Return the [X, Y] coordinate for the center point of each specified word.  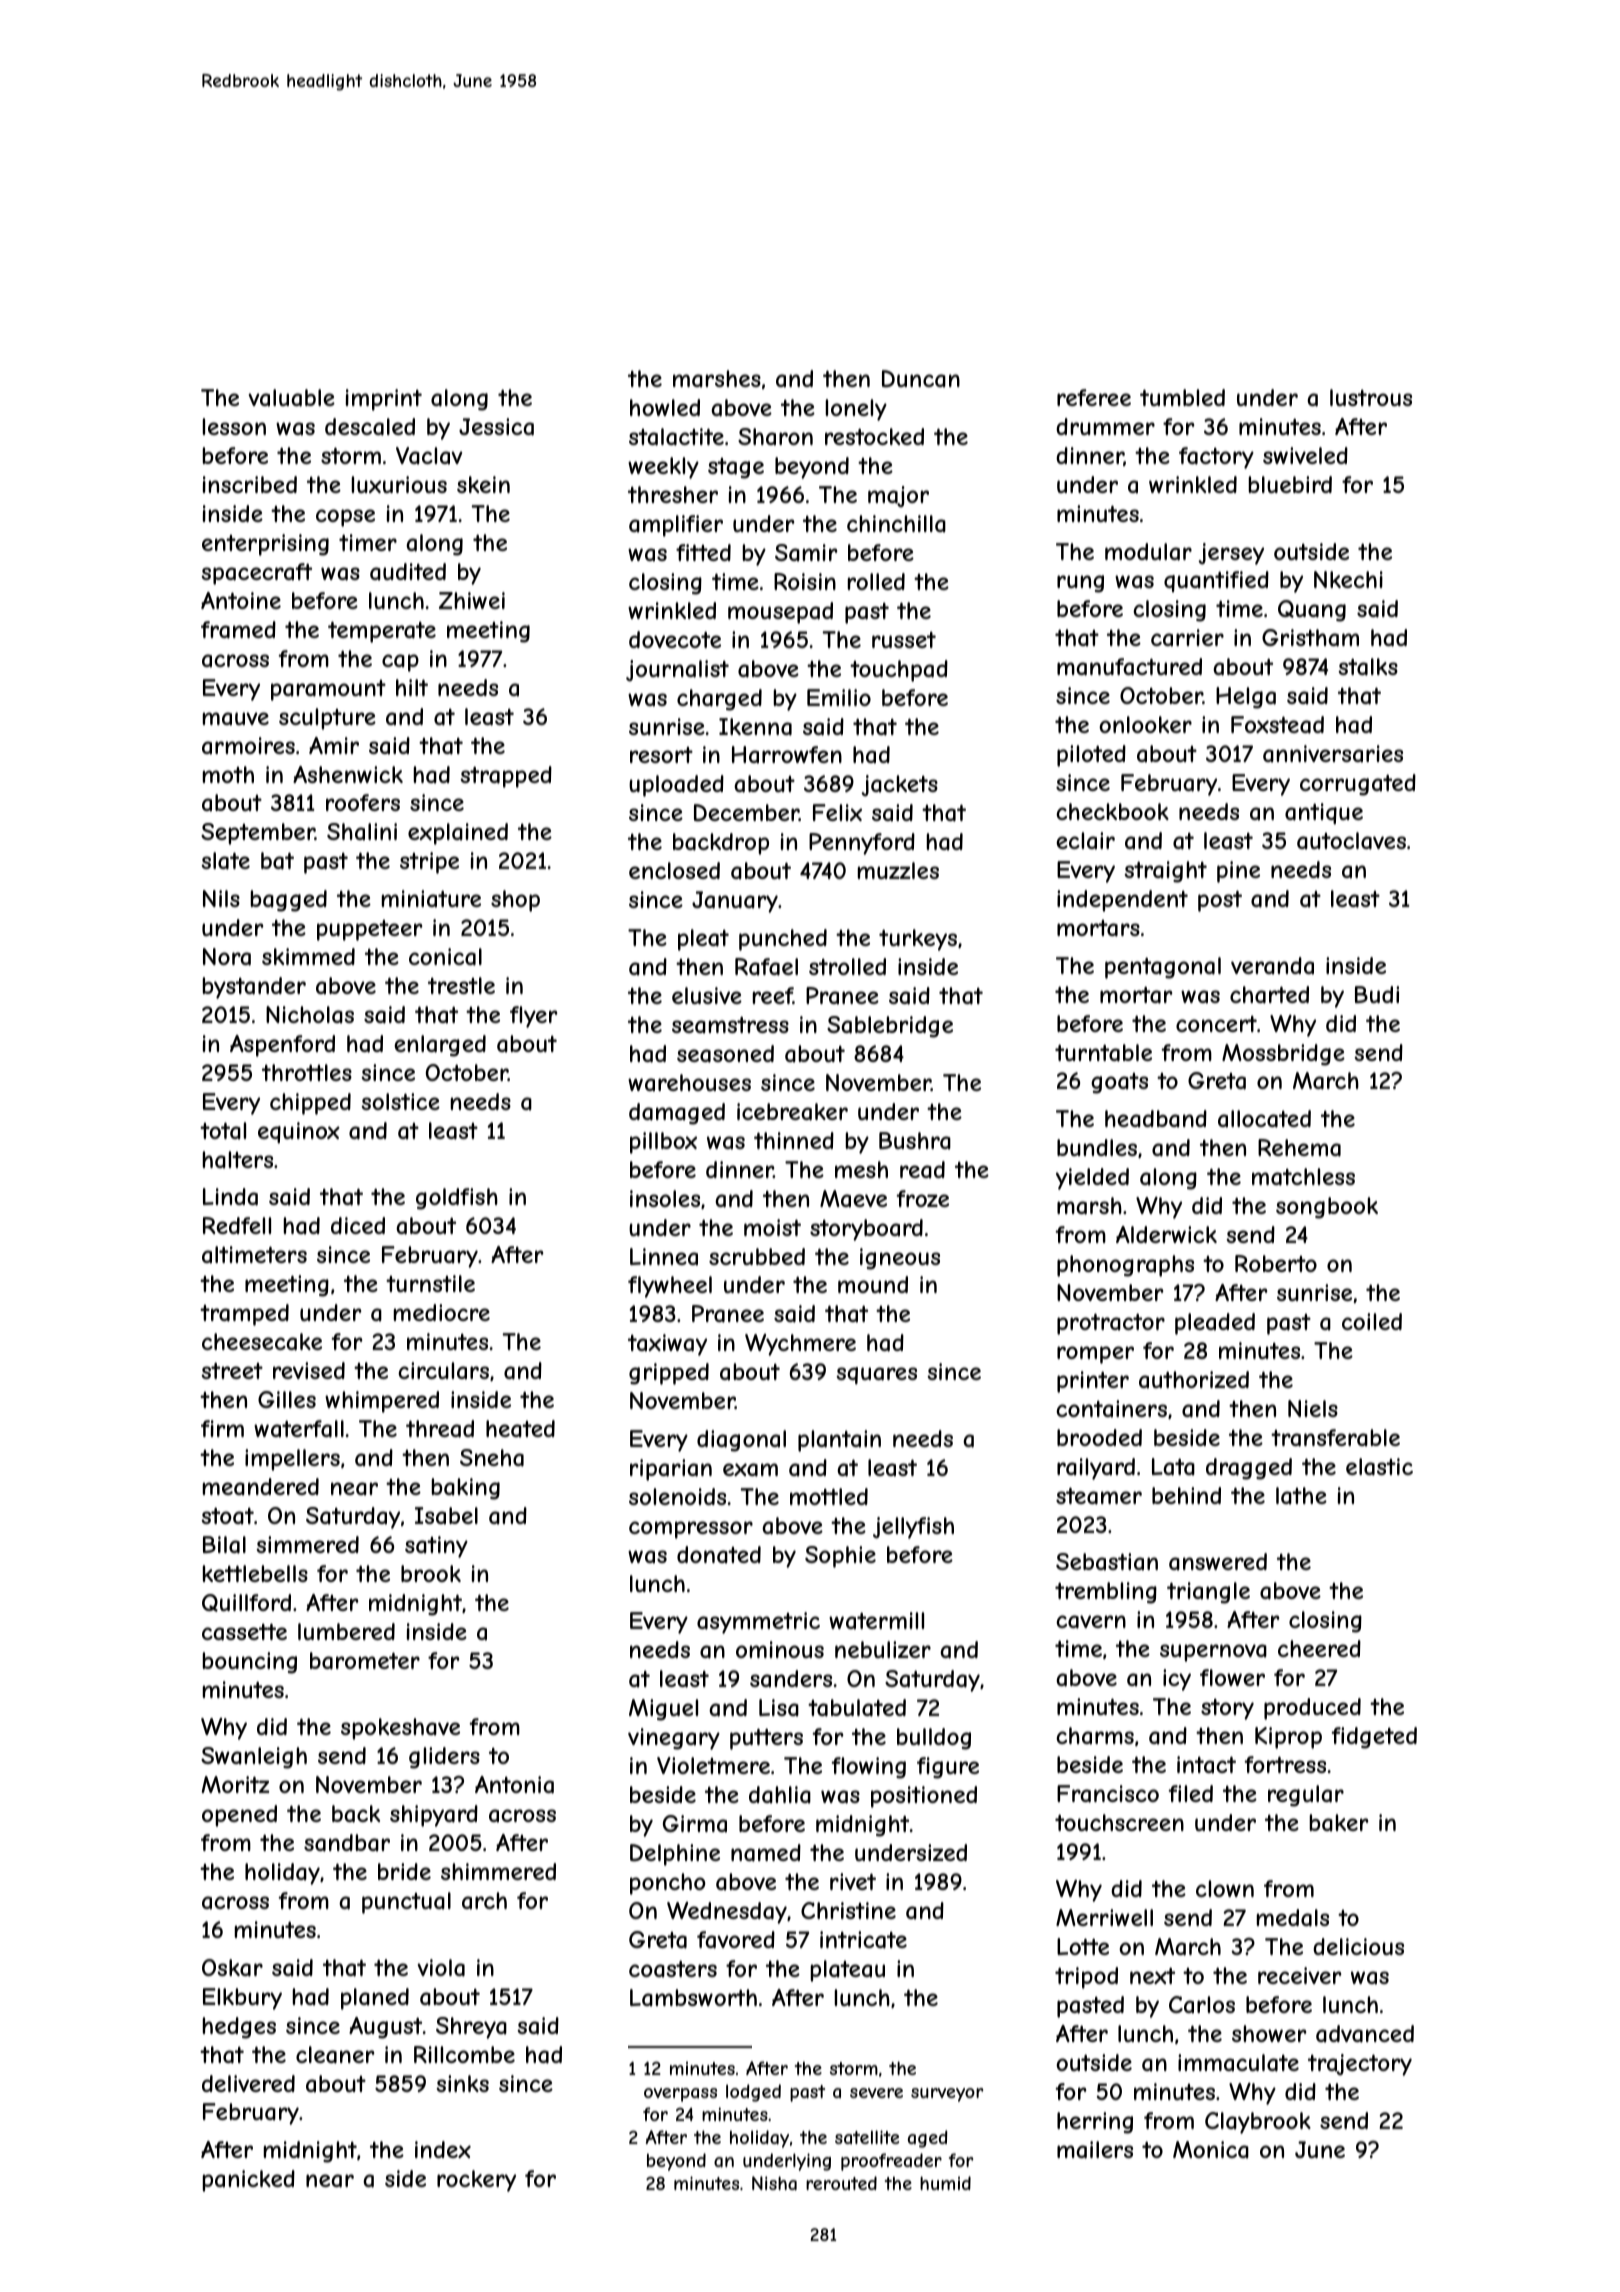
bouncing [250, 1663]
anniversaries [1333, 754]
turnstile [430, 1283]
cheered [1319, 1648]
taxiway [667, 1345]
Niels [1313, 1408]
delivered [248, 2083]
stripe [429, 863]
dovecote [675, 639]
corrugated [1358, 785]
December [746, 813]
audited [408, 572]
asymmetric [758, 1623]
